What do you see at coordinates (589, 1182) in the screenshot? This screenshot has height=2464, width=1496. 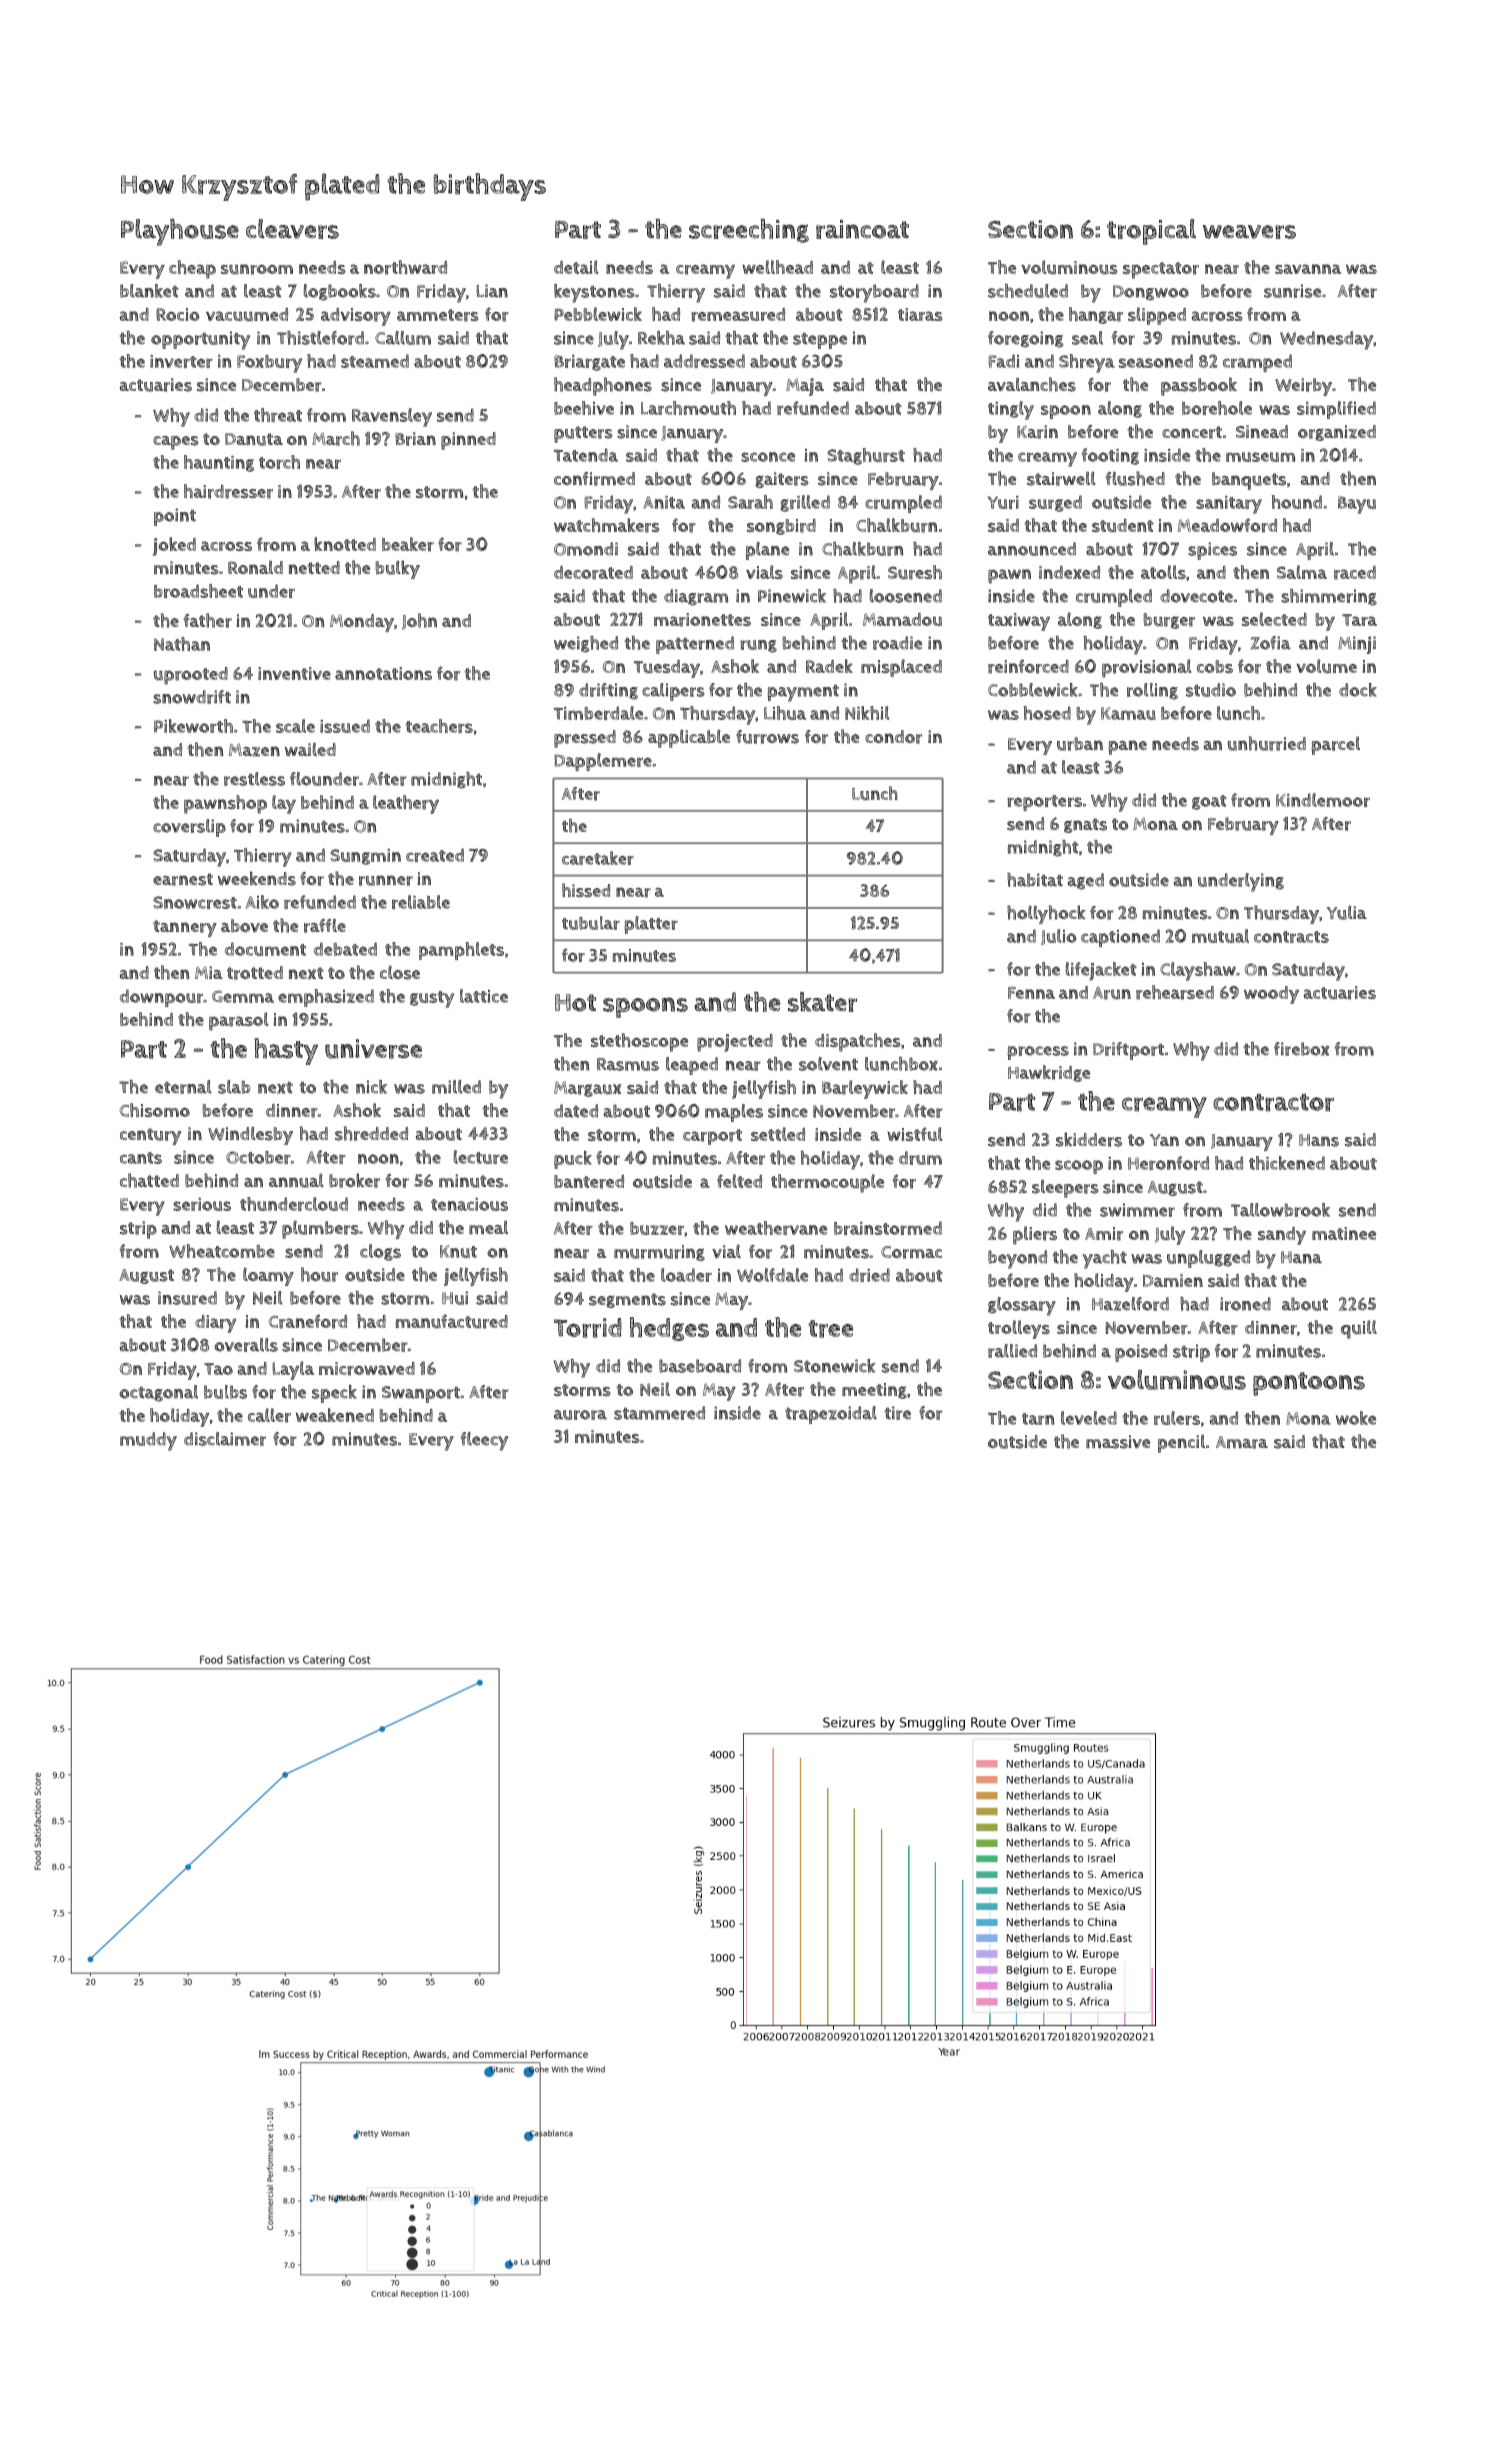 I see `bantered` at bounding box center [589, 1182].
